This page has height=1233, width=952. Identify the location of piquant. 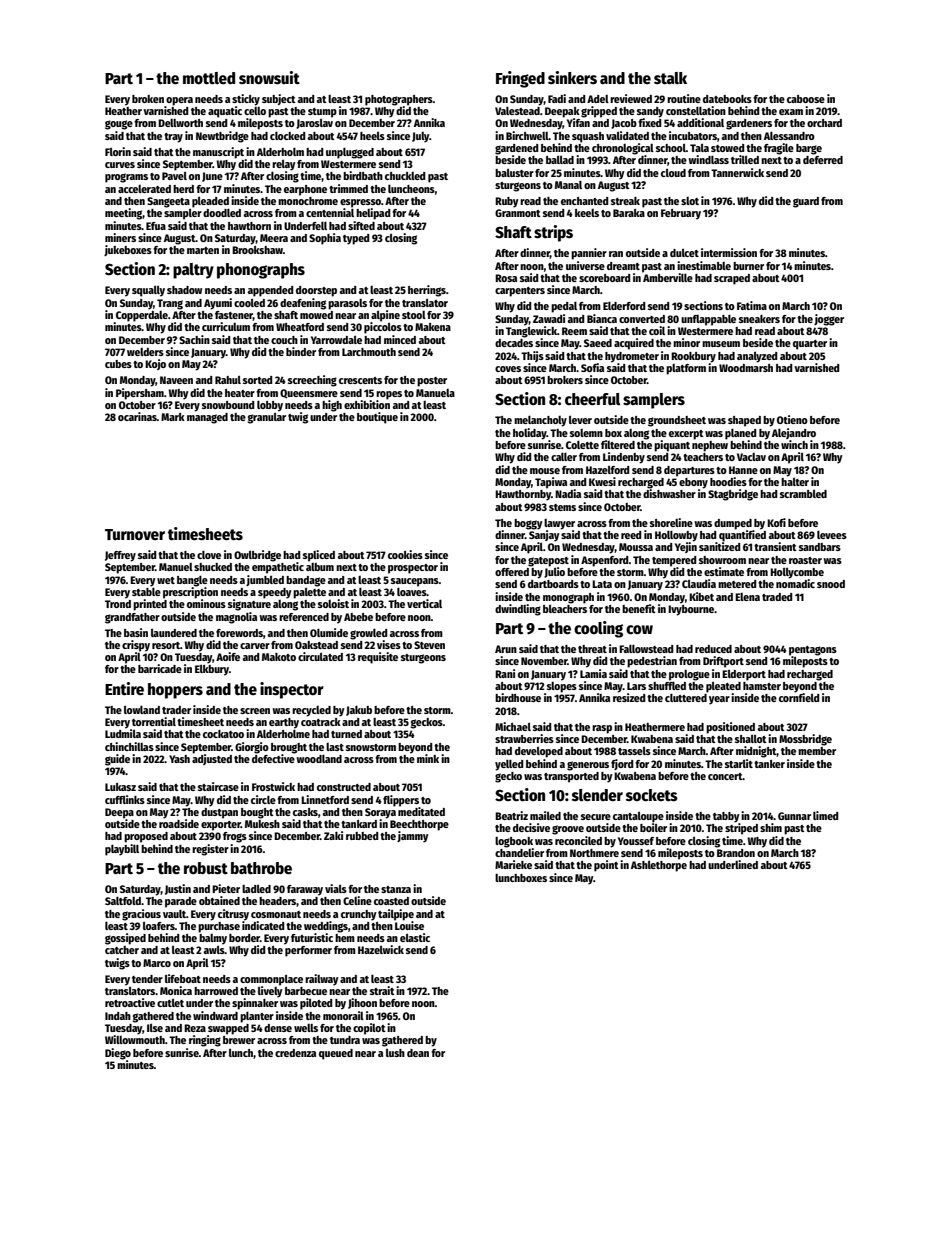
(672, 446).
